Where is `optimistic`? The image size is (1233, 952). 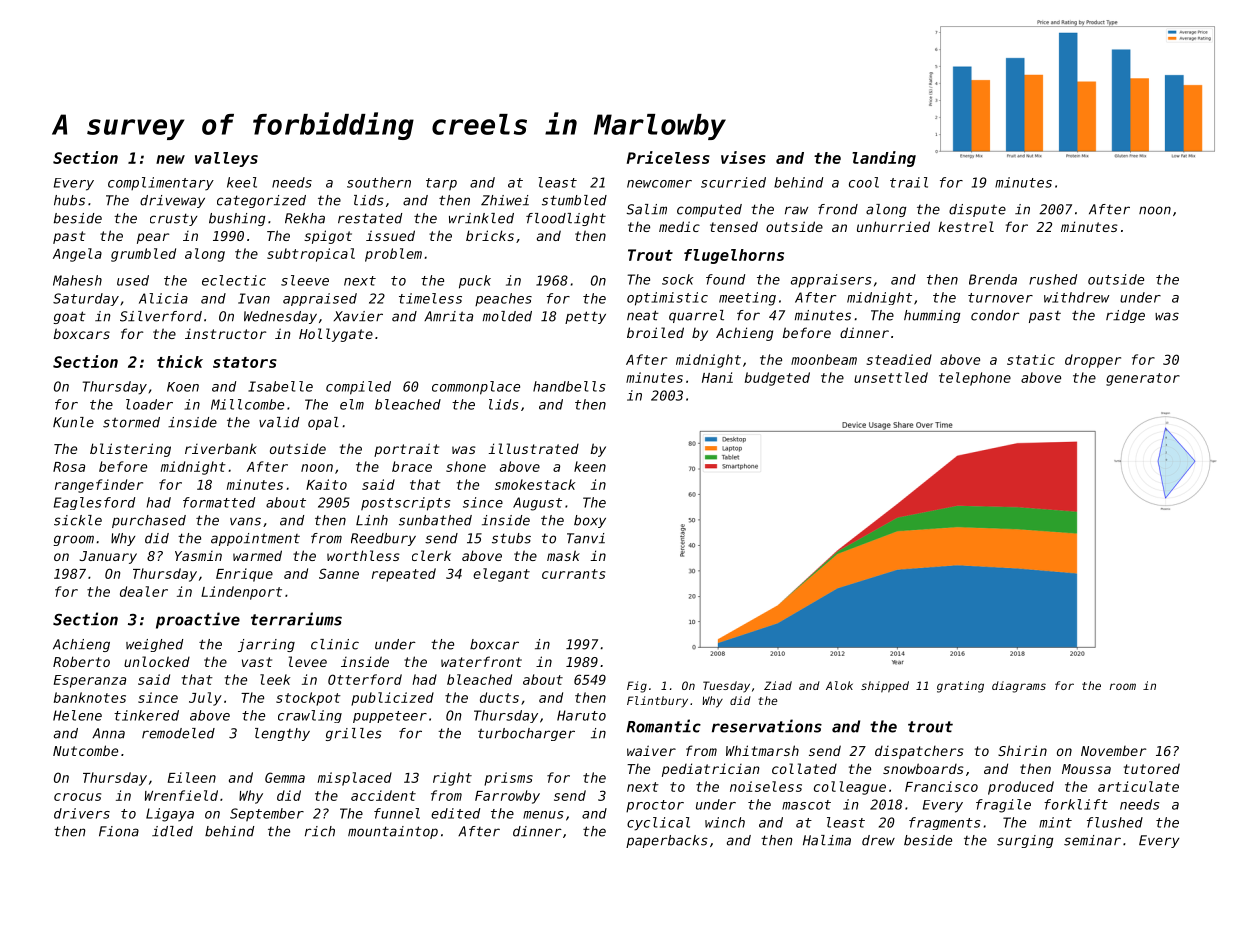
optimistic is located at coordinates (667, 299).
